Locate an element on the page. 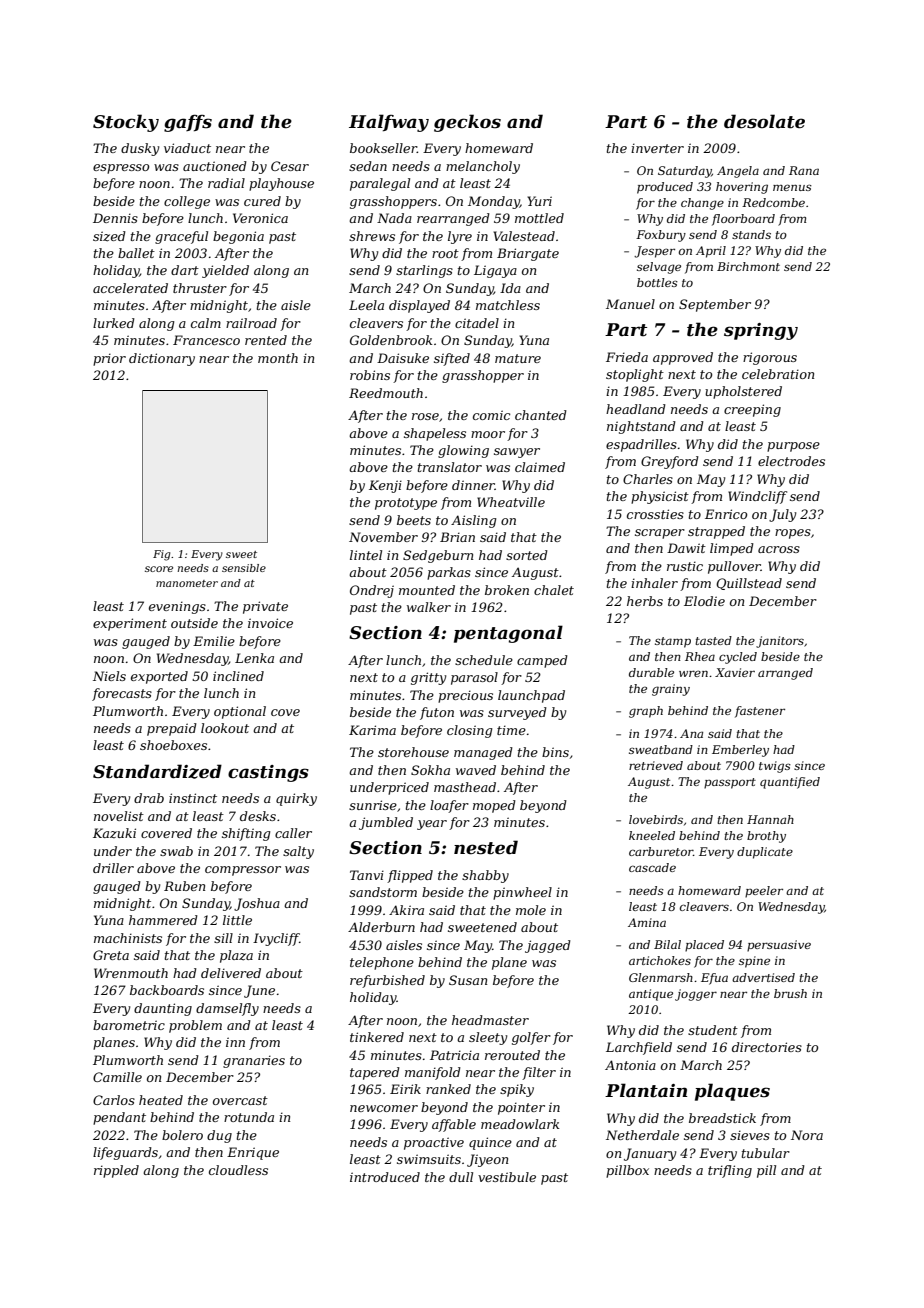 The width and height of the page is (924, 1308). Patricia is located at coordinates (454, 1055).
